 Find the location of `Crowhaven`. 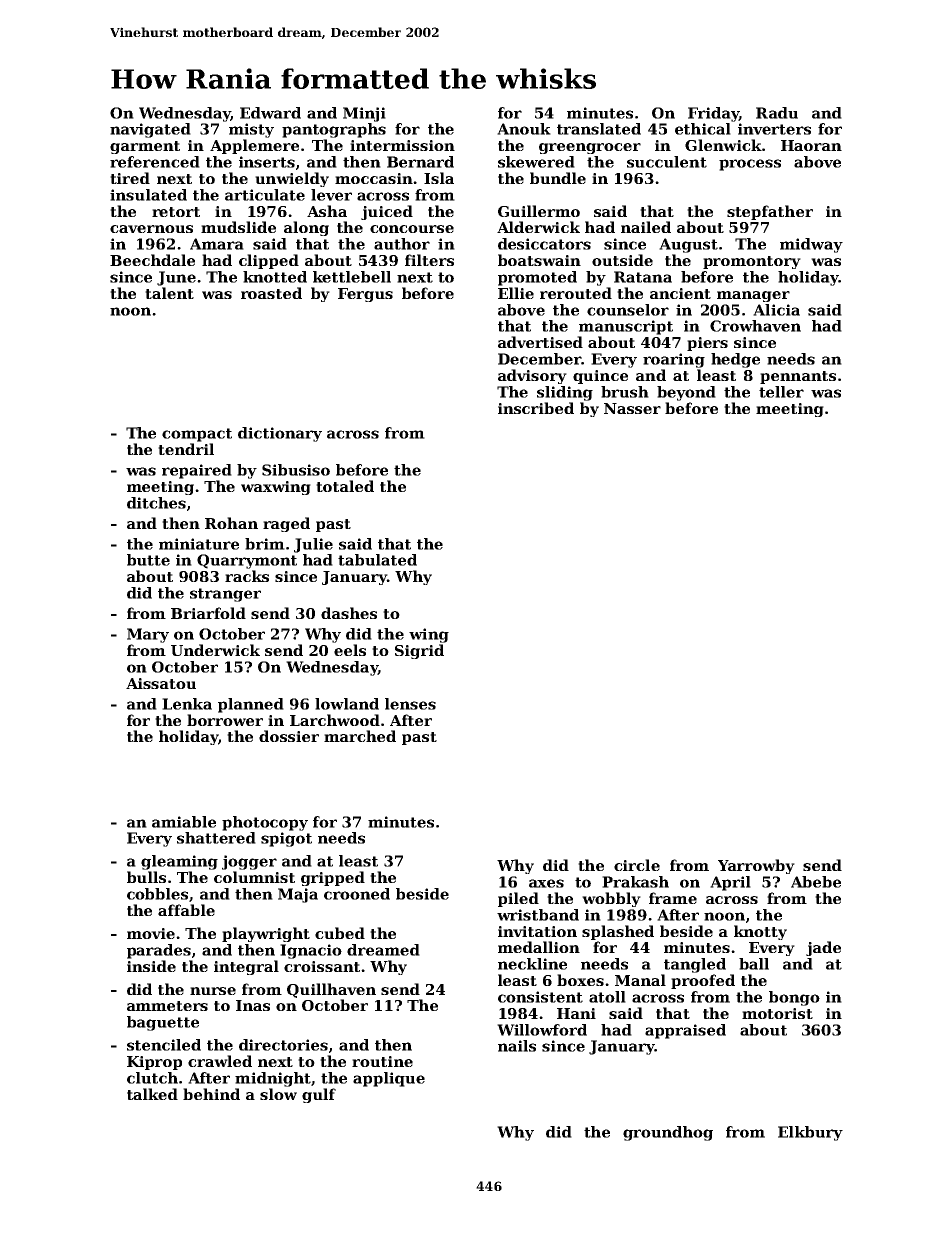

Crowhaven is located at coordinates (755, 326).
